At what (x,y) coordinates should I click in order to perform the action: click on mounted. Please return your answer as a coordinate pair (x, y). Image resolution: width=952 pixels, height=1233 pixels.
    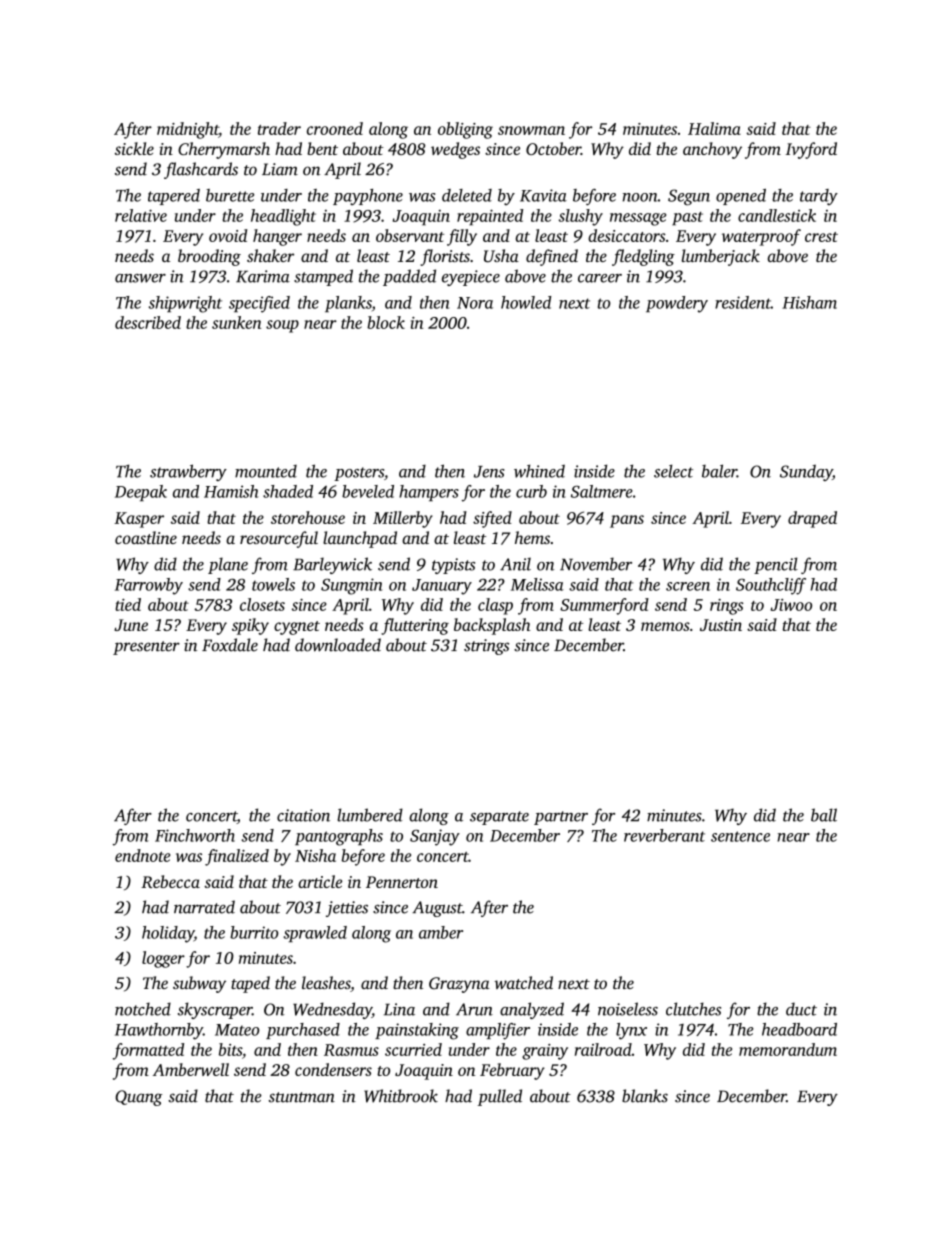
    Looking at the image, I should click on (266, 471).
